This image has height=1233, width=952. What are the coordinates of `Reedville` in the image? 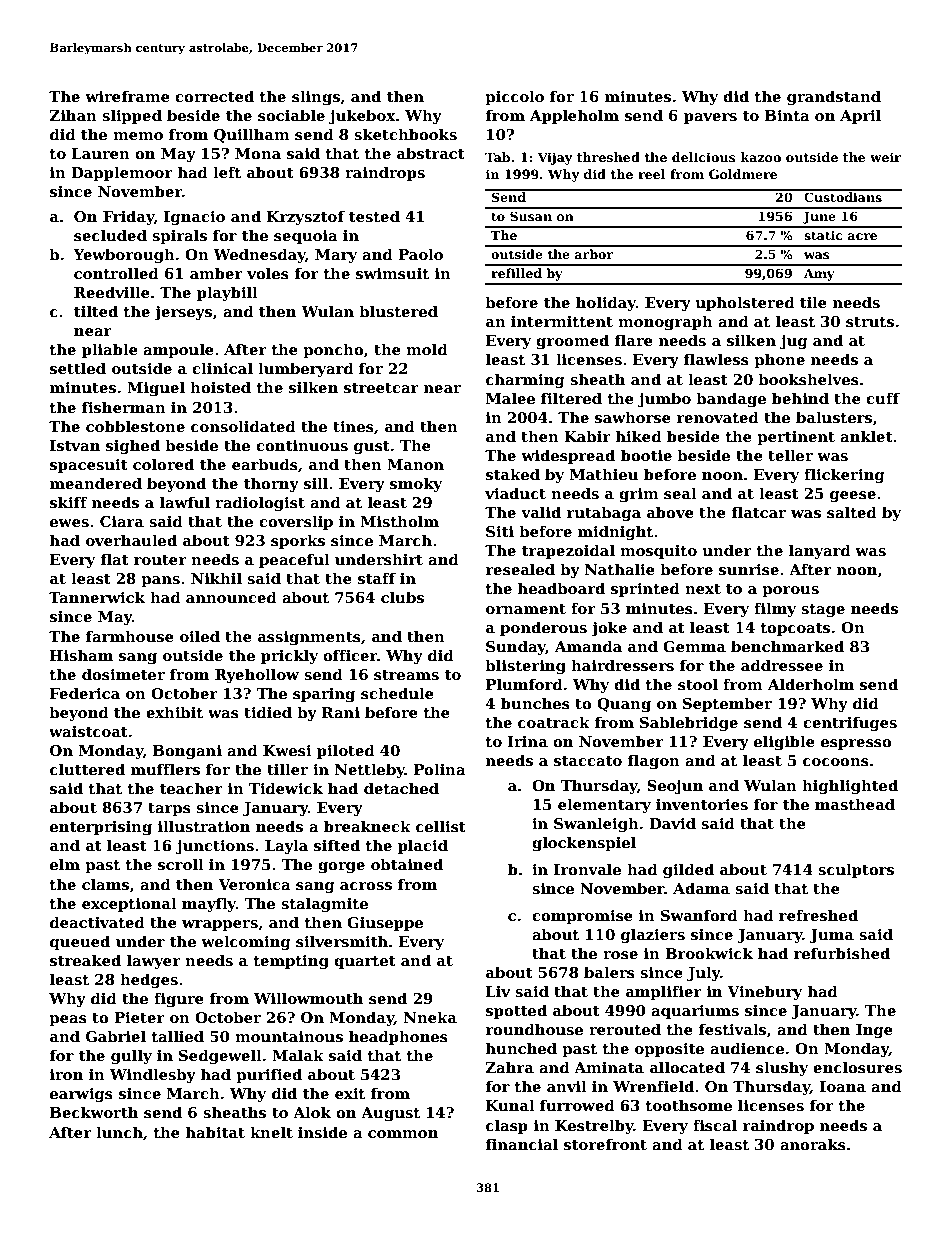 It's located at (112, 292).
